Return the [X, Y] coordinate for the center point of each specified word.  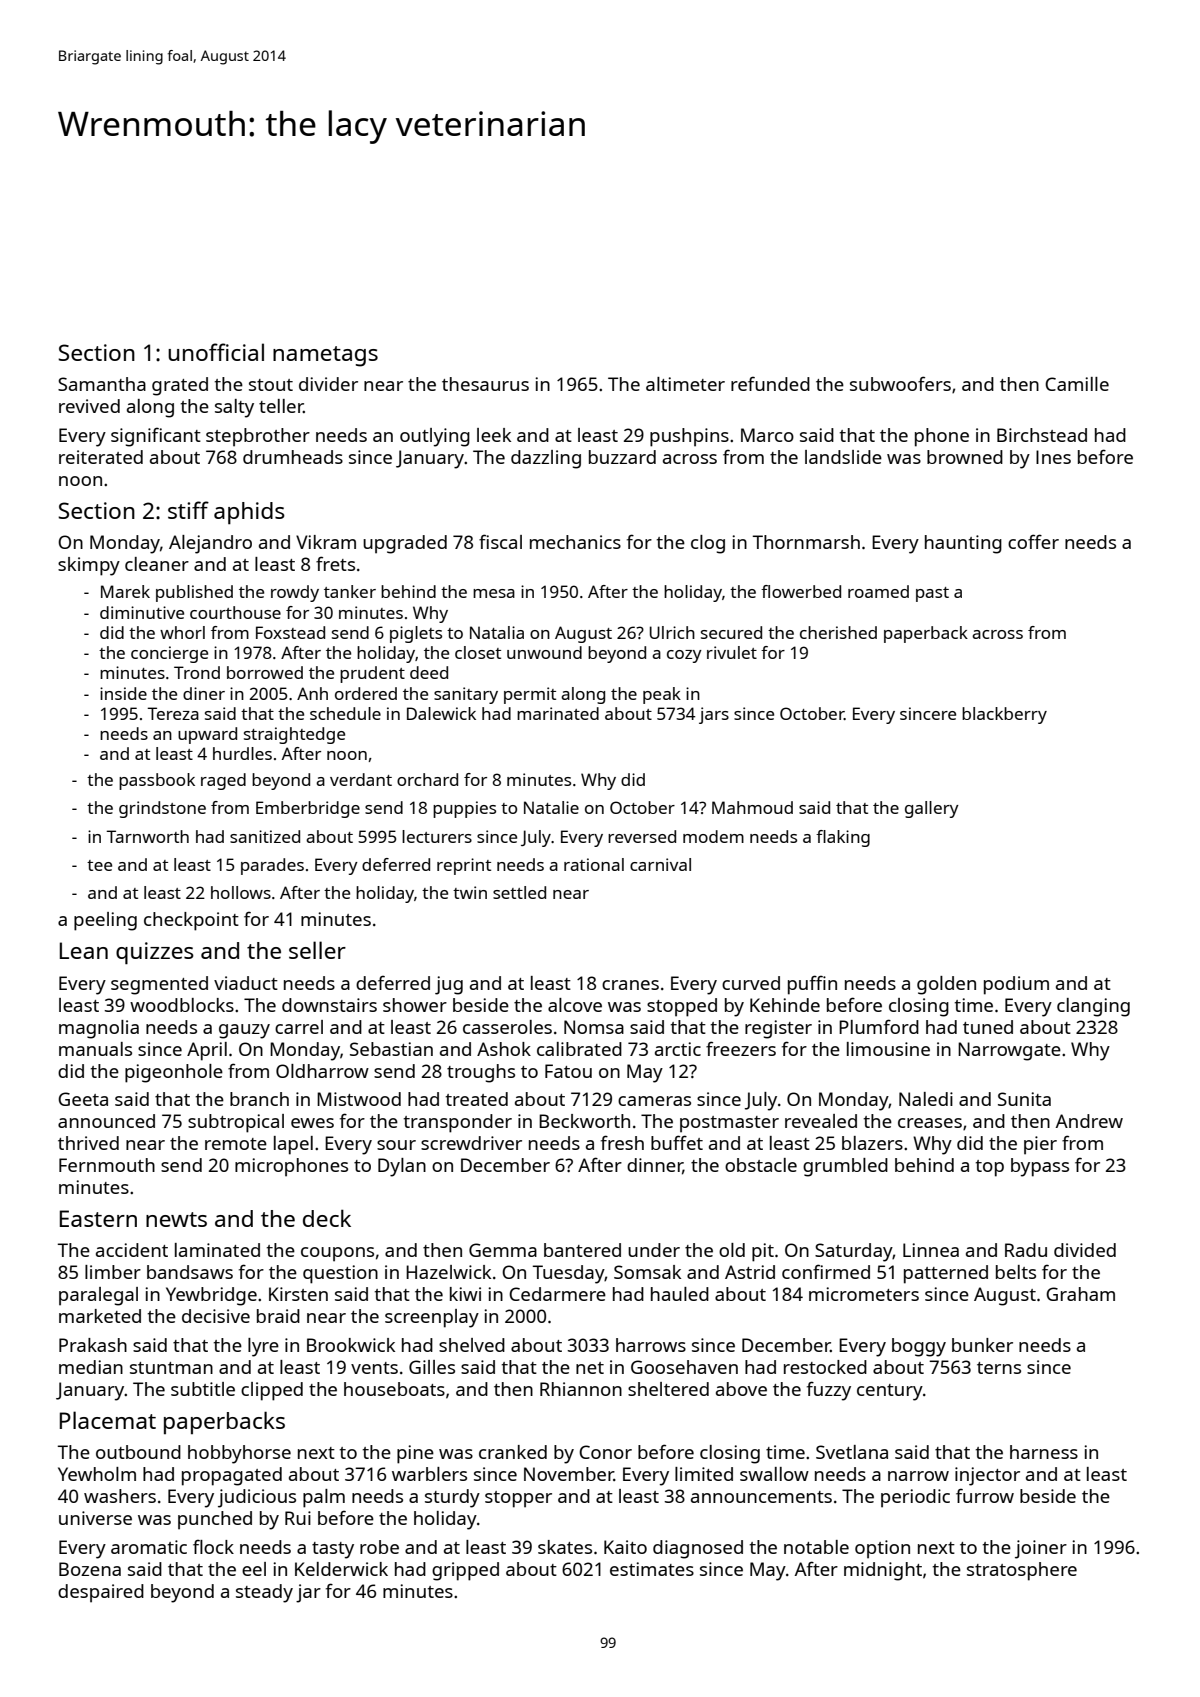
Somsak [647, 1272]
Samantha [102, 384]
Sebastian [391, 1049]
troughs [481, 1073]
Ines [1053, 457]
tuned [988, 1027]
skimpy [89, 566]
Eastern [98, 1218]
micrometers [864, 1294]
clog [708, 544]
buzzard [622, 457]
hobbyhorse [239, 1454]
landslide [843, 457]
